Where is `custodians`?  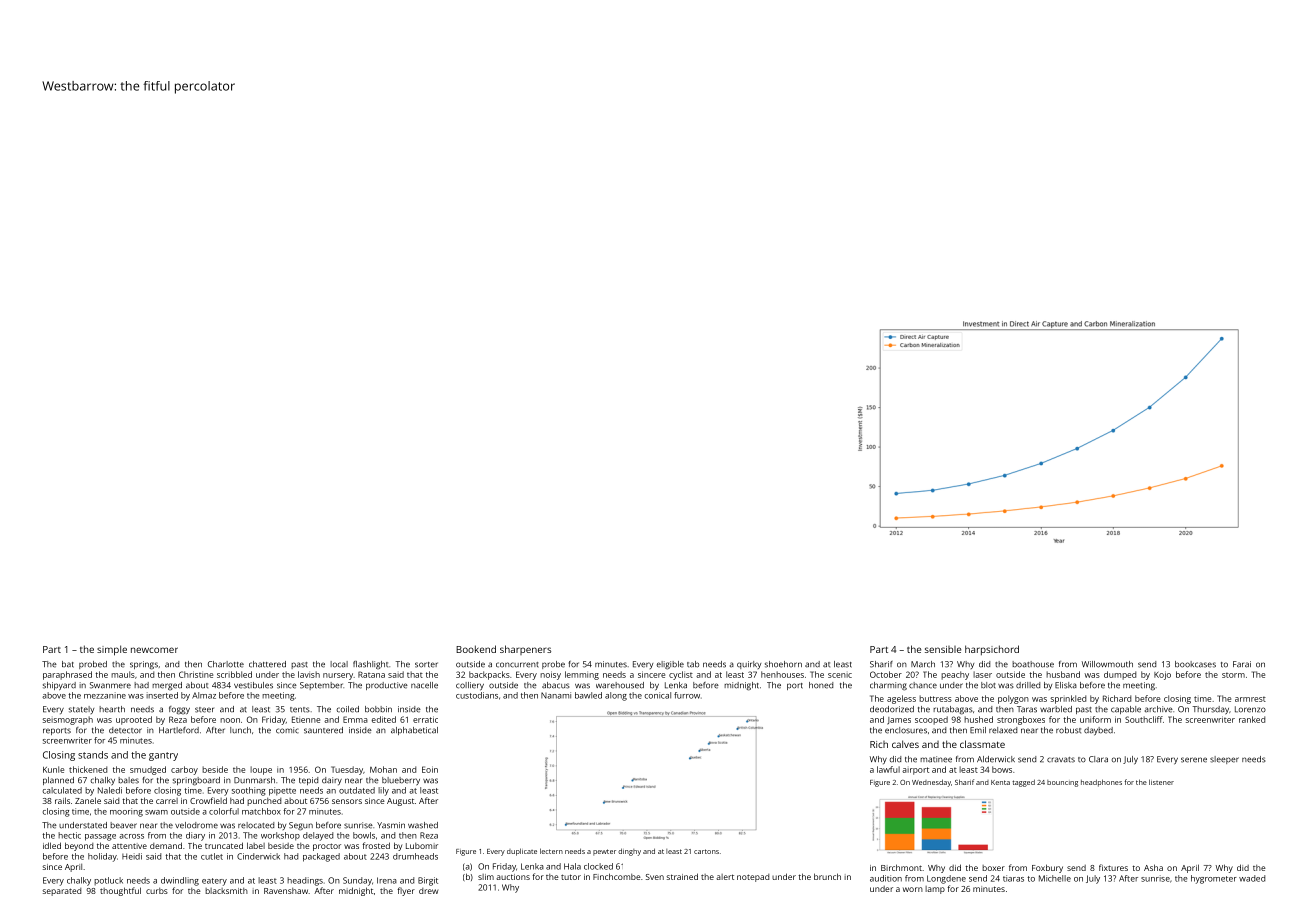 custodians is located at coordinates (477, 695).
